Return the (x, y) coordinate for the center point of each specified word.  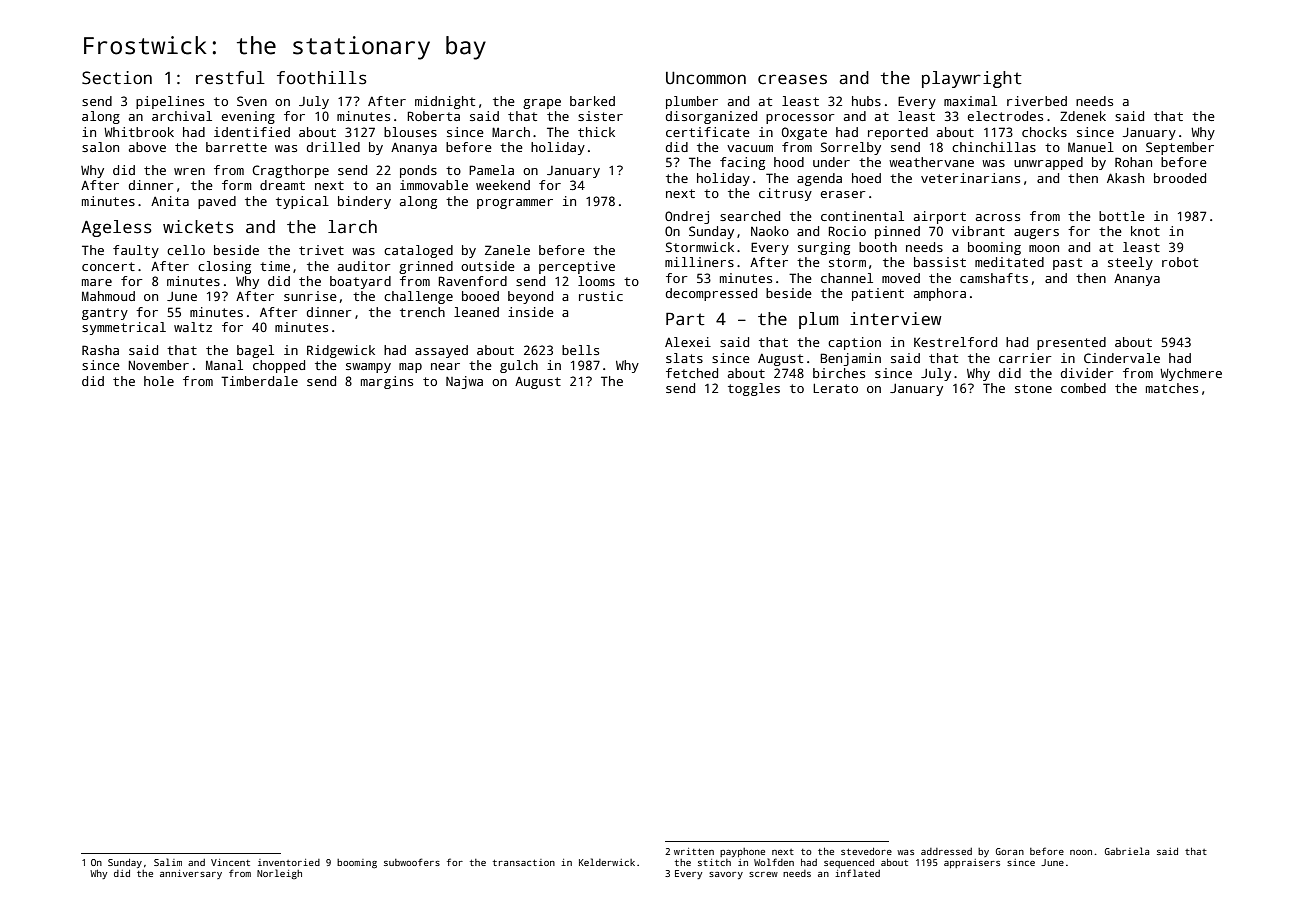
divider (1087, 373)
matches (1172, 388)
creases (792, 79)
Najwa (464, 382)
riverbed (1037, 101)
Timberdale (259, 381)
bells (580, 350)
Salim (168, 862)
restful (230, 78)
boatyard (360, 282)
